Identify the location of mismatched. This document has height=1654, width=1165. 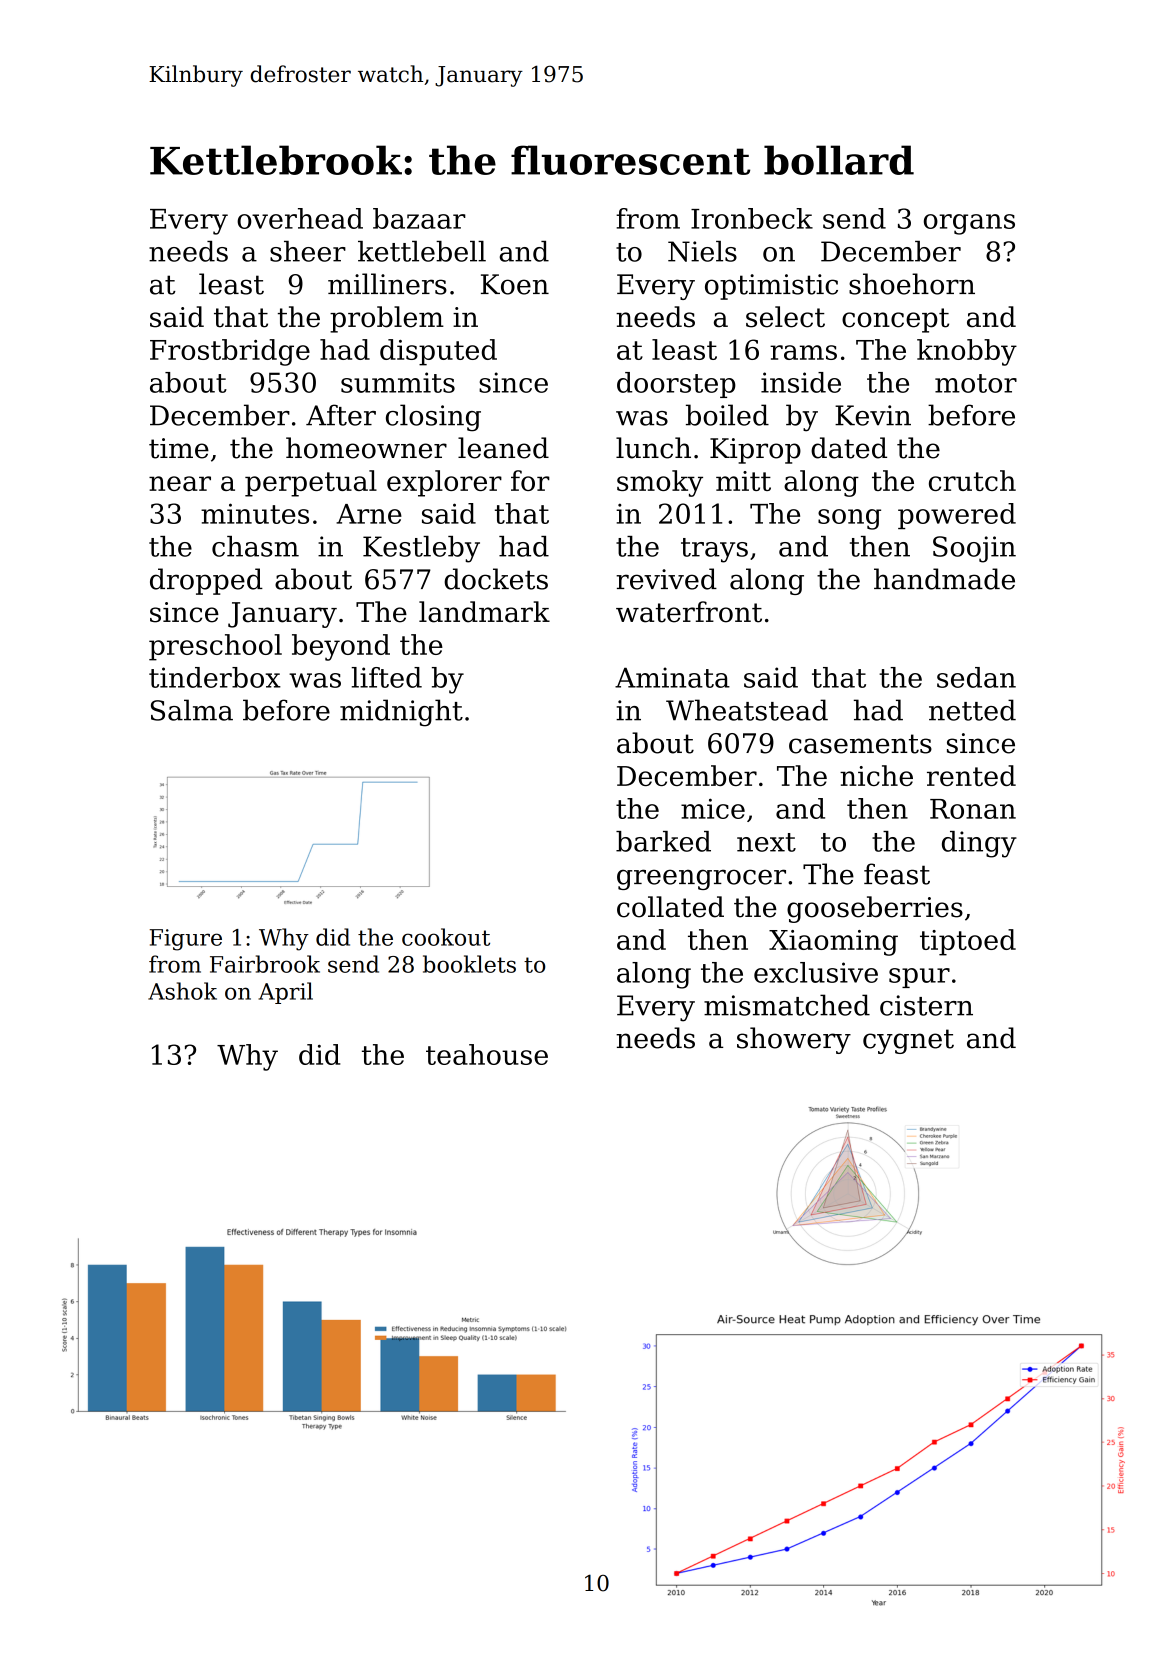
(787, 1005).
